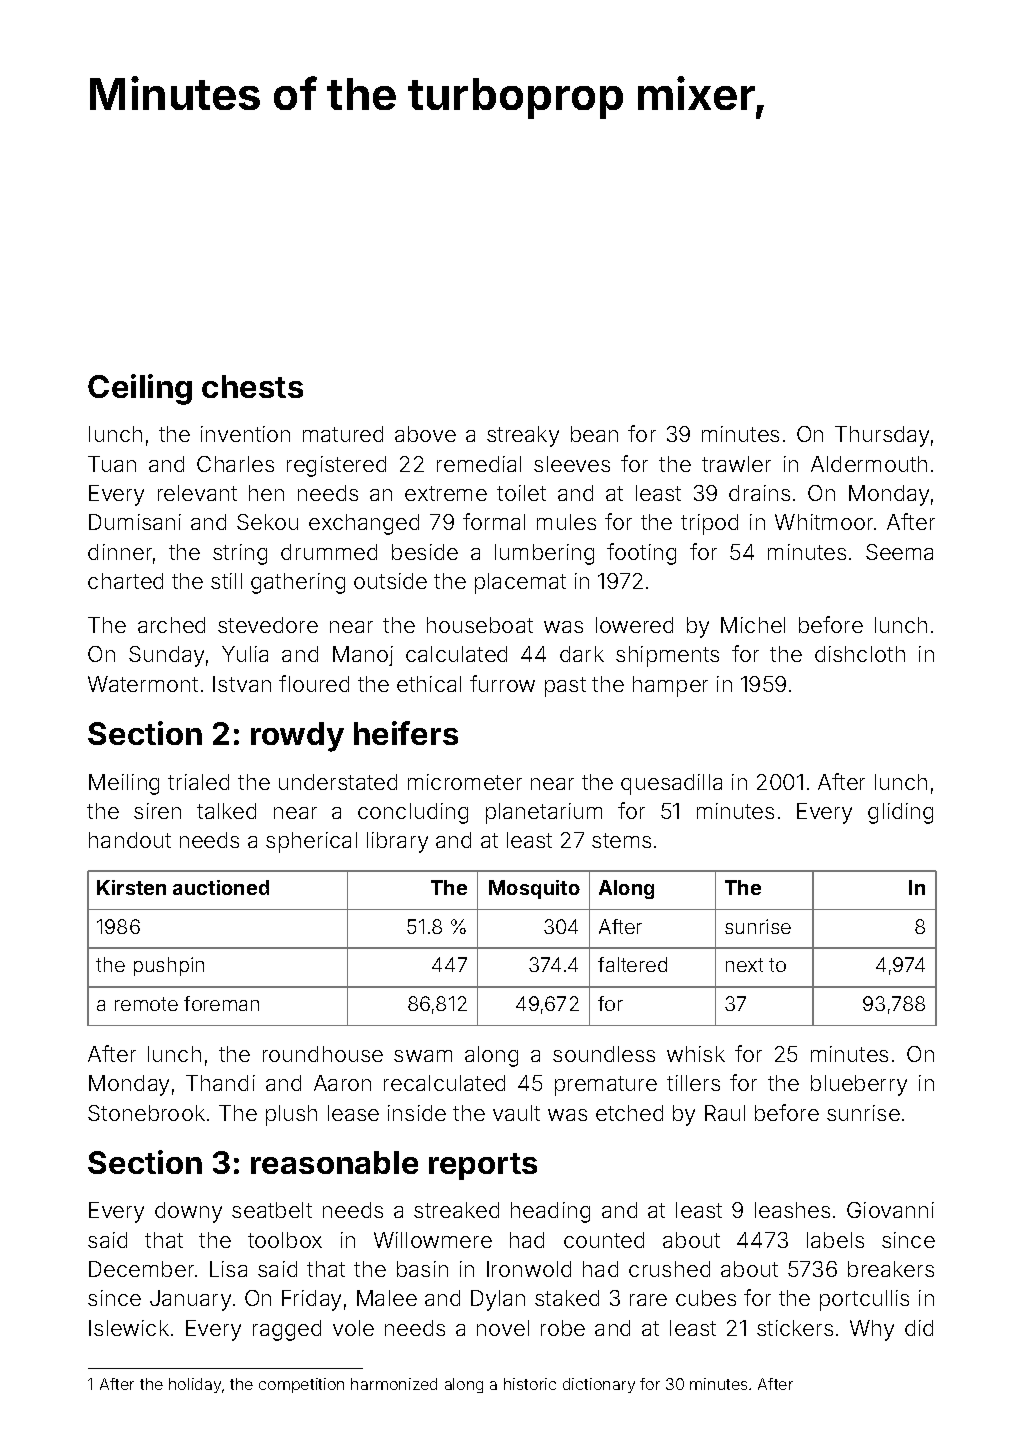 The width and height of the document is (1024, 1455). What do you see at coordinates (252, 386) in the document?
I see `chests` at bounding box center [252, 386].
